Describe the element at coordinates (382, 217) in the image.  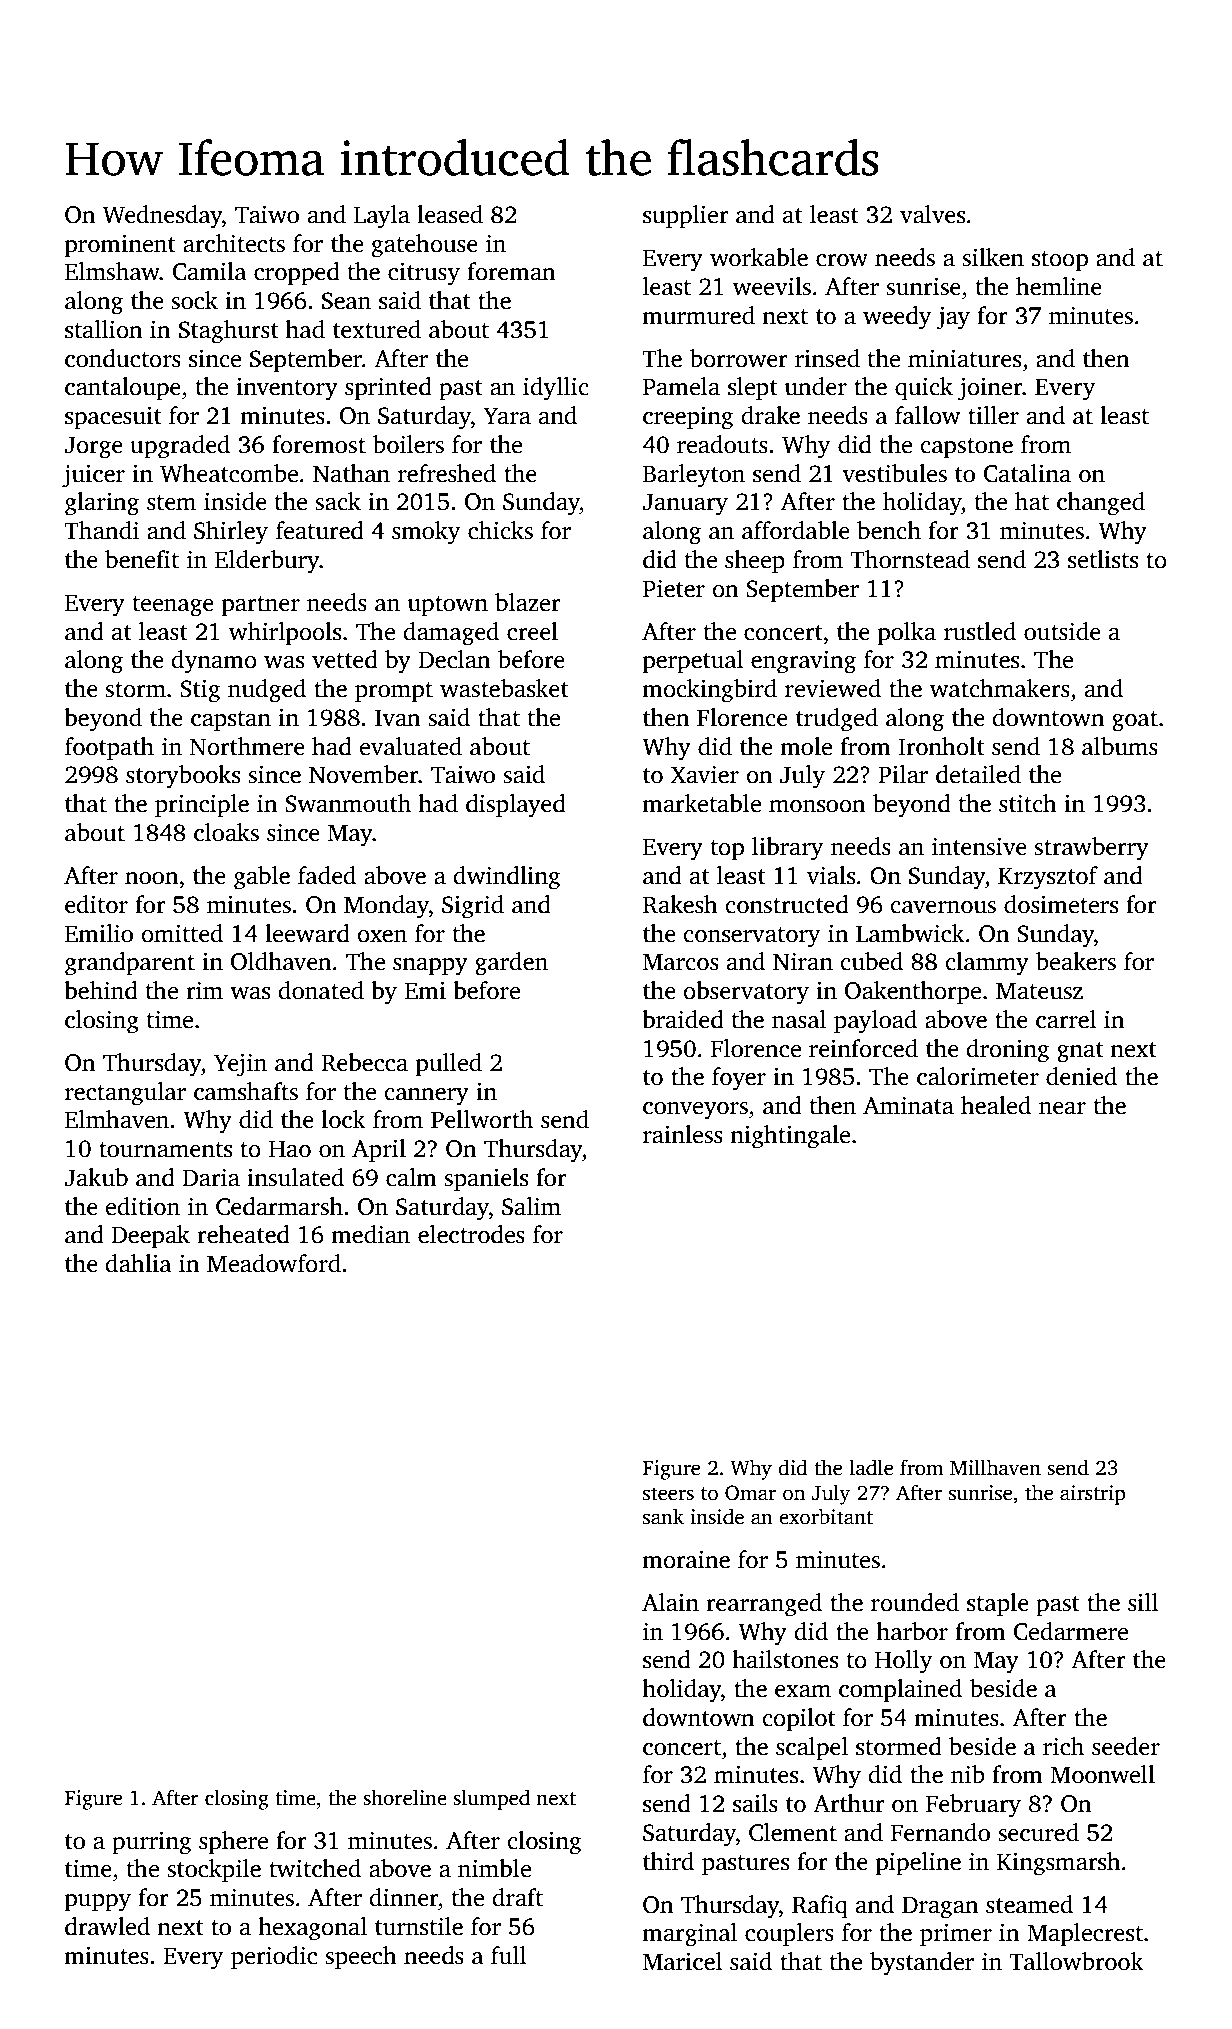
I see `Layla` at that location.
